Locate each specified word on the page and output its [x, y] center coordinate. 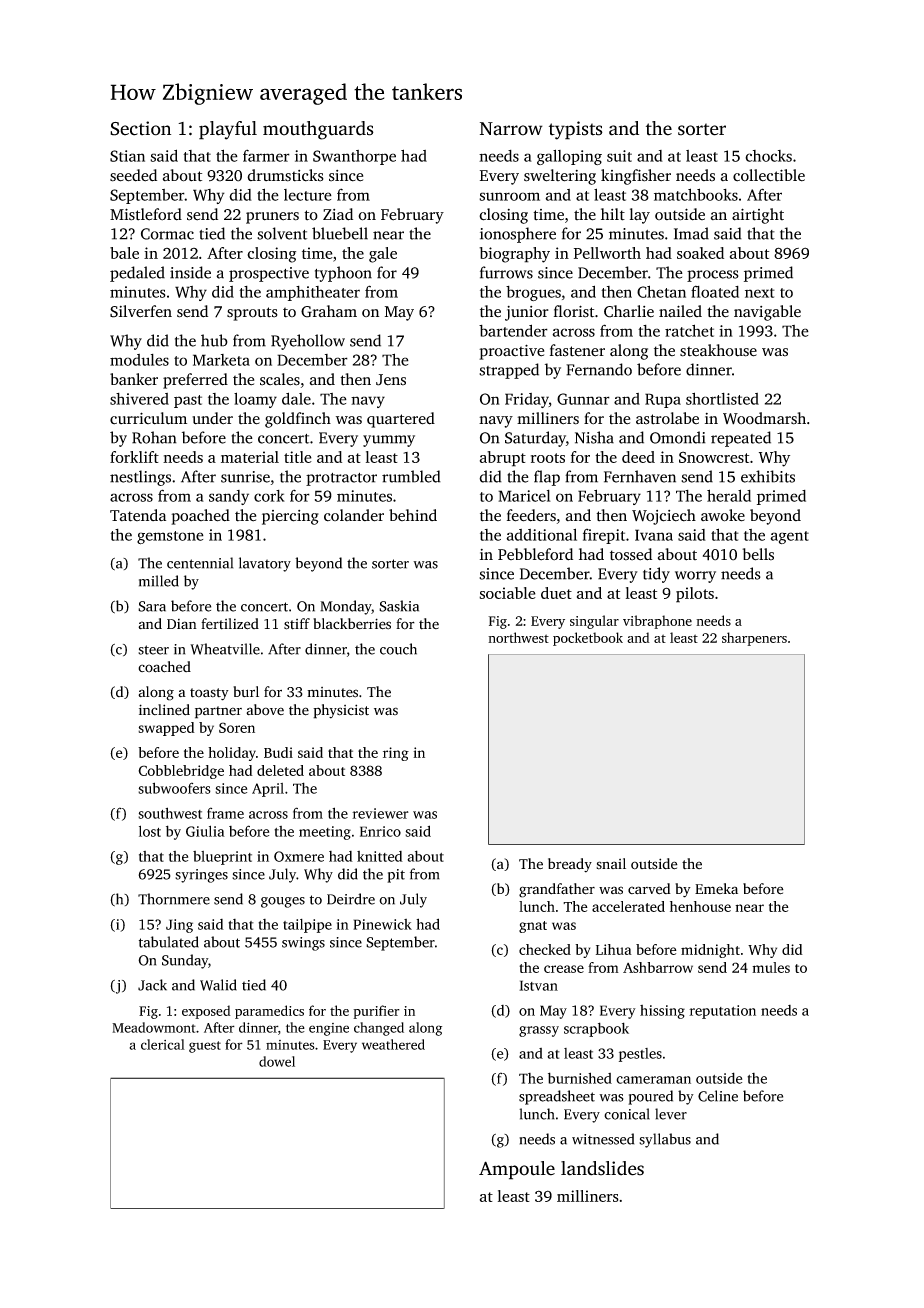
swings [303, 944]
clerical [163, 1044]
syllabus [665, 1140]
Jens [391, 380]
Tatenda [138, 515]
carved [649, 889]
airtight [758, 216]
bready [570, 865]
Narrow [511, 129]
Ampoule [517, 1170]
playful [228, 130]
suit [619, 156]
